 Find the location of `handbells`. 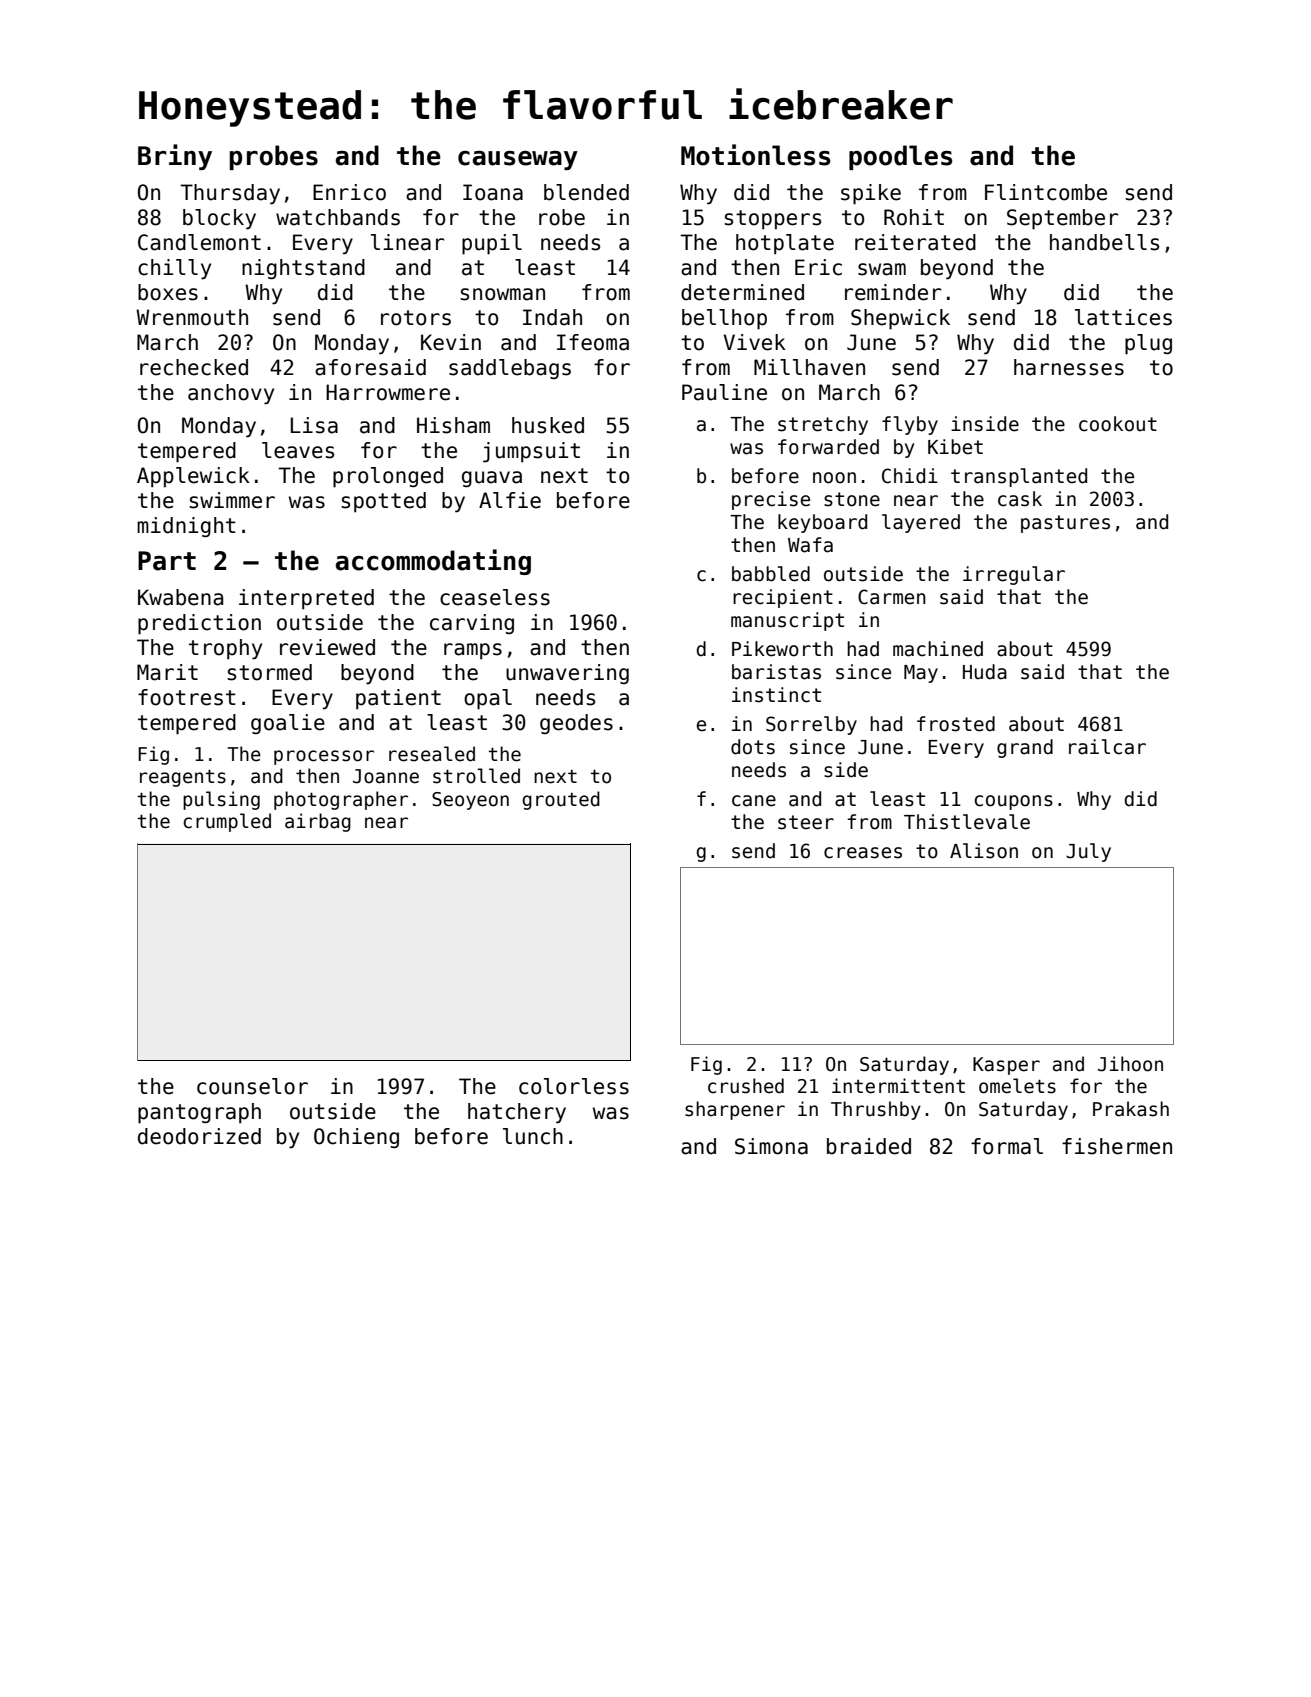

handbells is located at coordinates (1104, 242).
